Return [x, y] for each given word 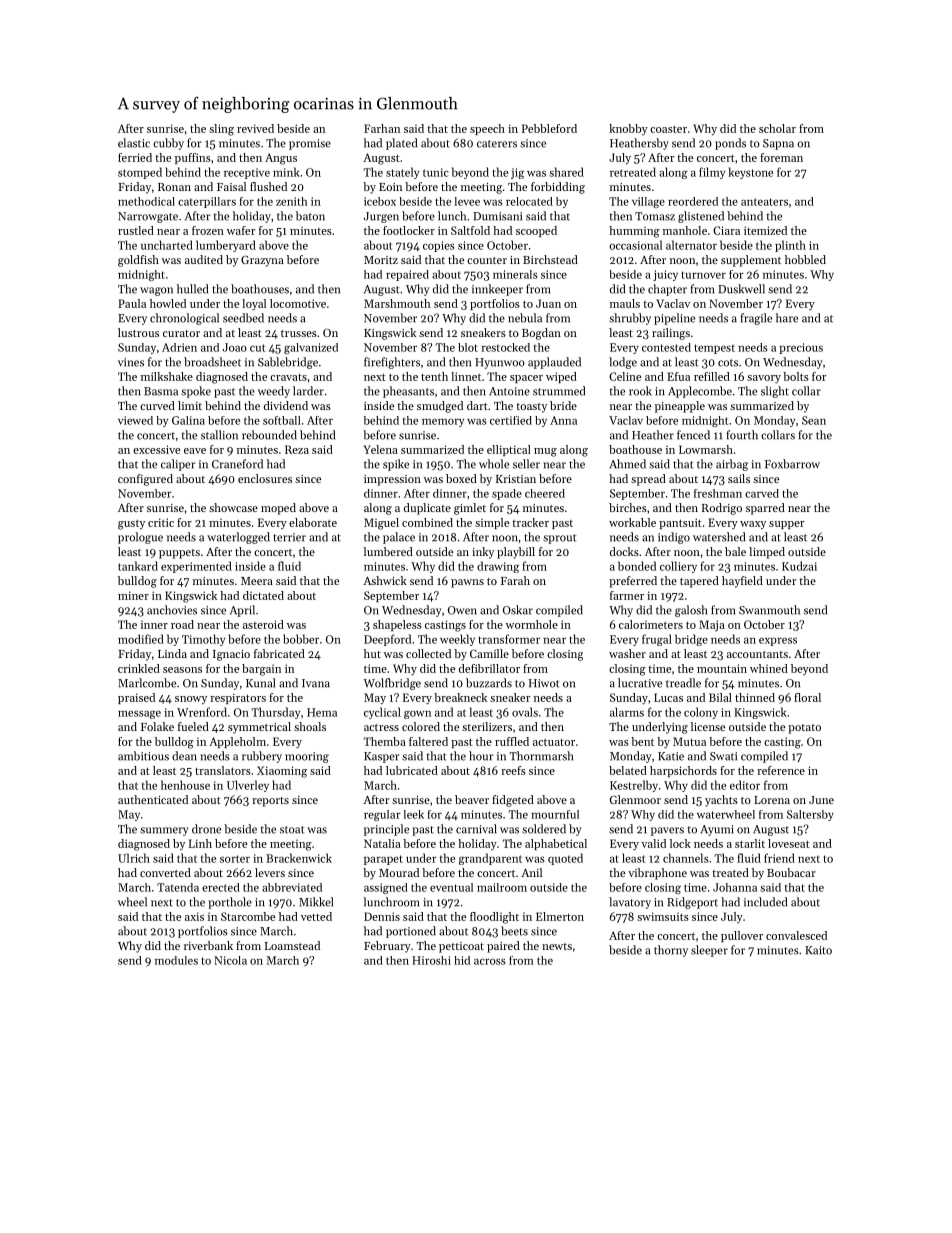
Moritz [381, 260]
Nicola [230, 960]
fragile [756, 319]
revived [255, 128]
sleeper [709, 951]
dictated [263, 595]
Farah [515, 580]
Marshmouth [397, 303]
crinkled [139, 668]
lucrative [640, 683]
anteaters [764, 202]
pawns [467, 583]
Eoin [390, 187]
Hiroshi [431, 960]
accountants [757, 654]
